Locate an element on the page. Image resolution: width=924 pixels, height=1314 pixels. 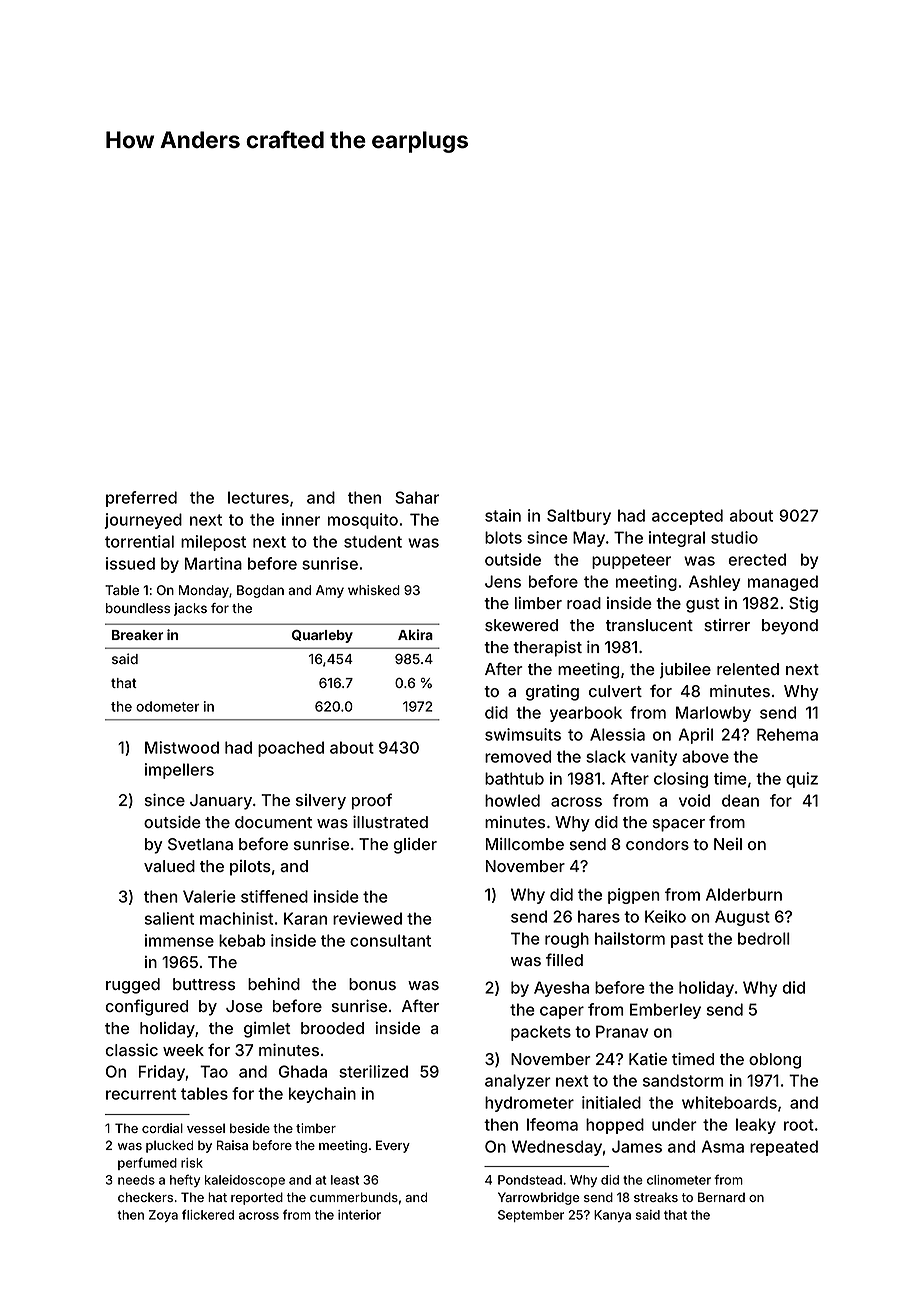
Martina is located at coordinates (213, 563).
